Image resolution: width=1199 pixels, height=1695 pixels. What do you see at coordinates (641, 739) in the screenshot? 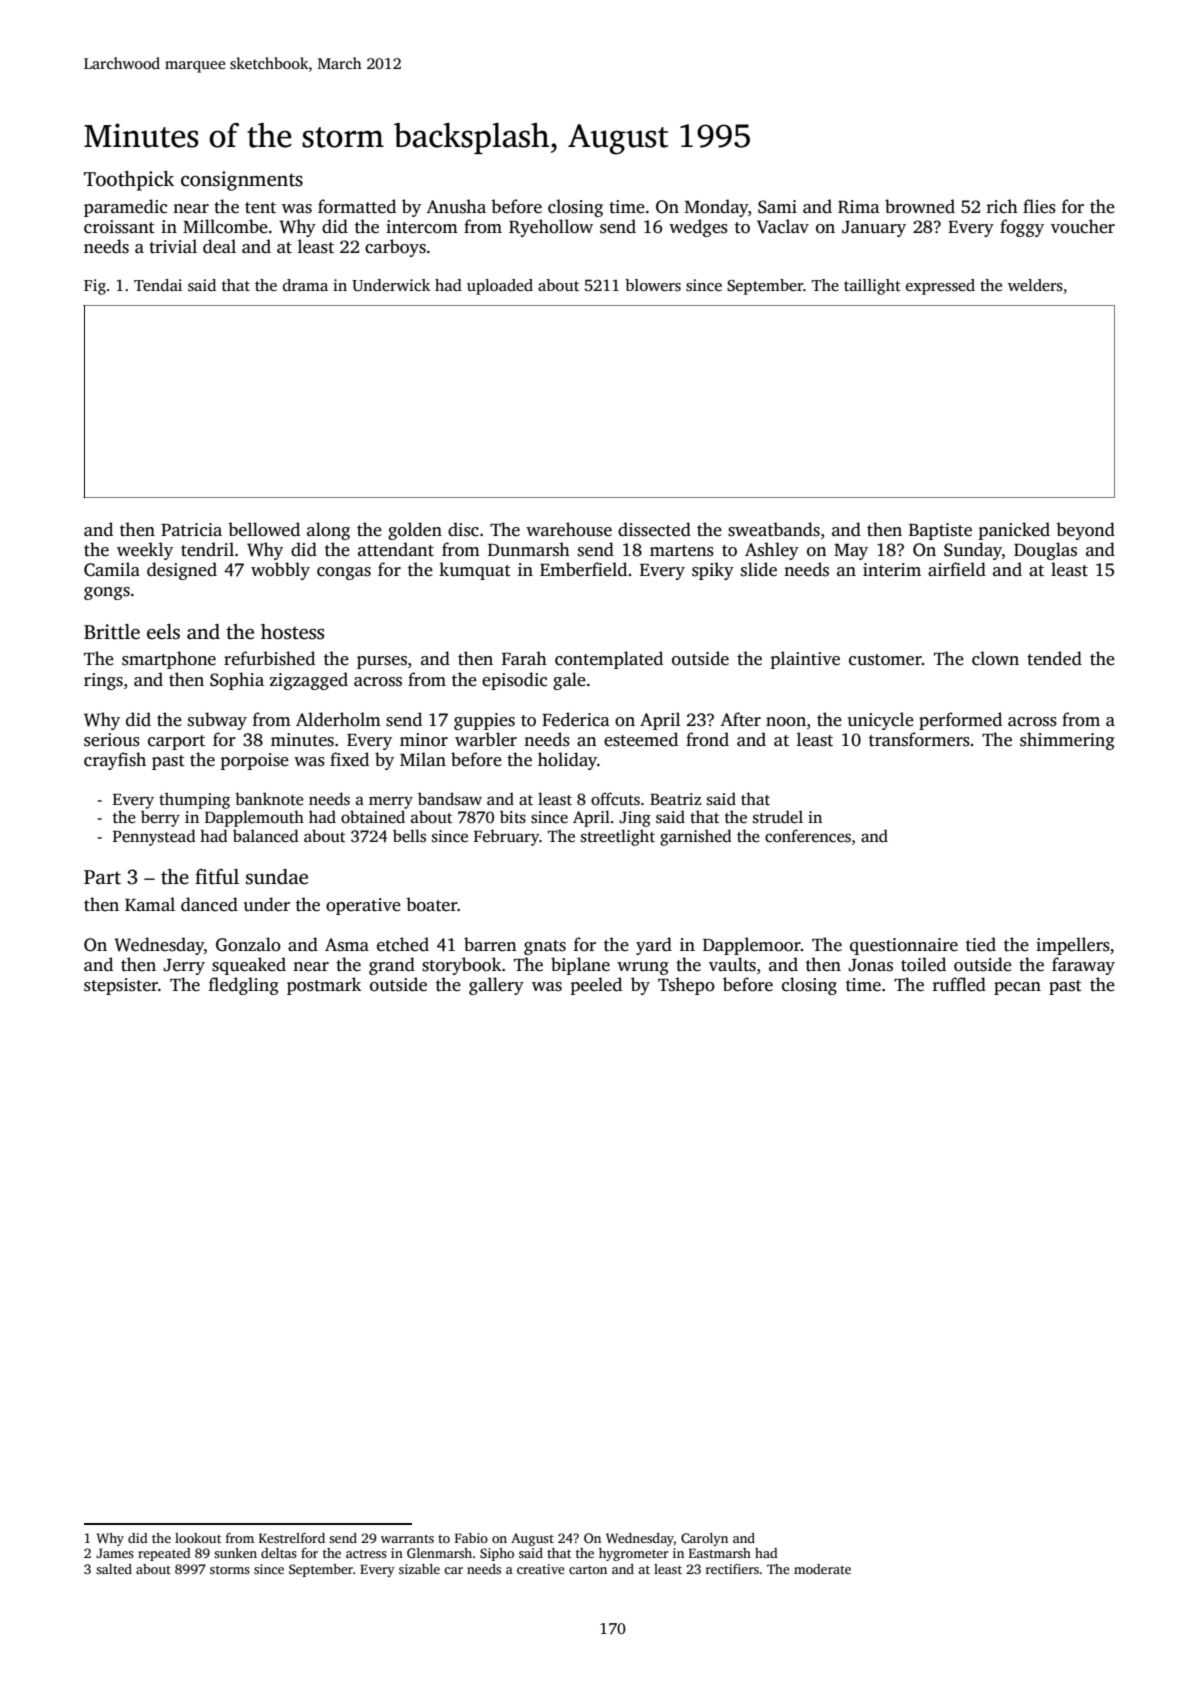
I see `esteemed` at bounding box center [641, 739].
